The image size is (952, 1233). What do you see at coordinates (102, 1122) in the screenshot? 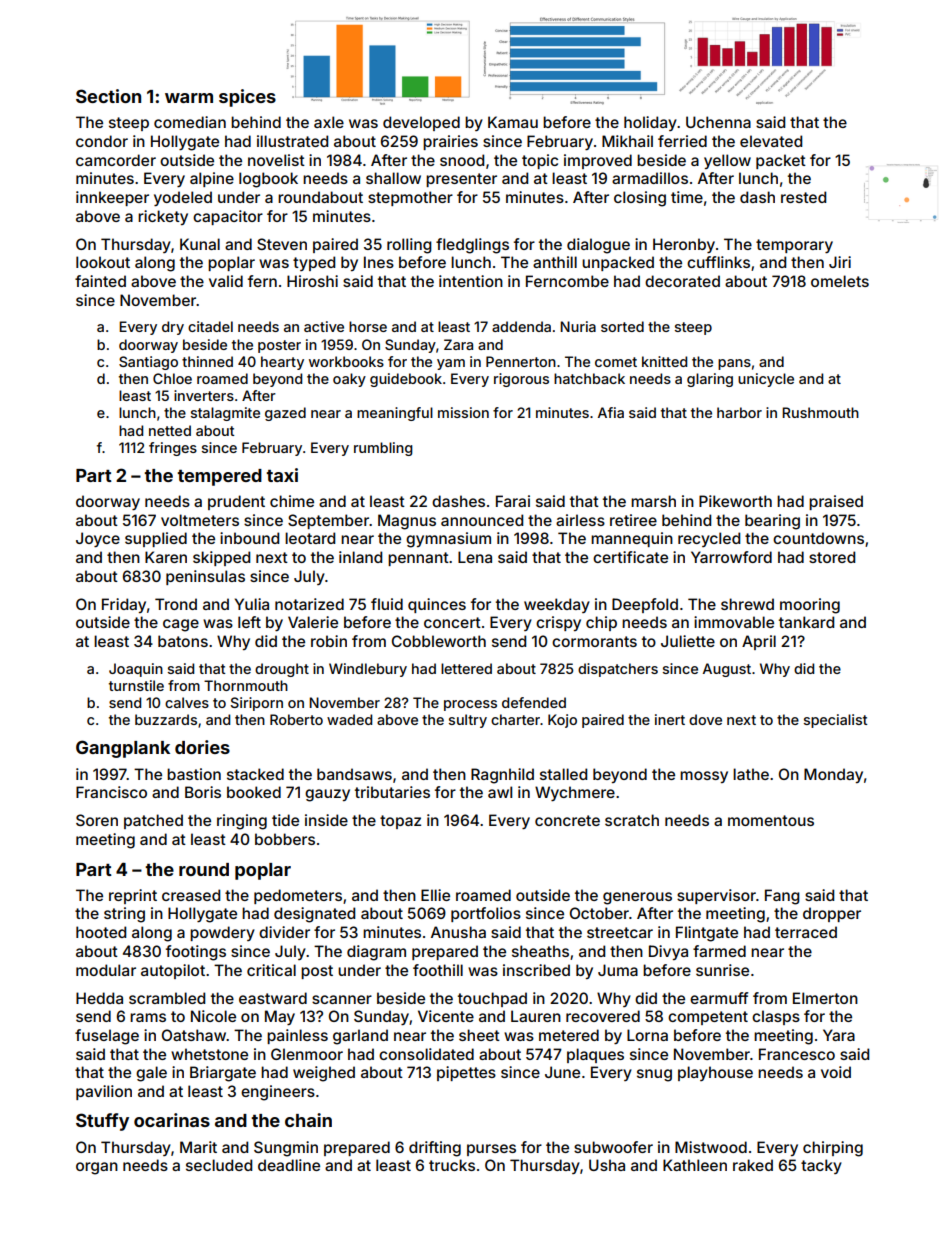
I see `Stuffy` at bounding box center [102, 1122].
